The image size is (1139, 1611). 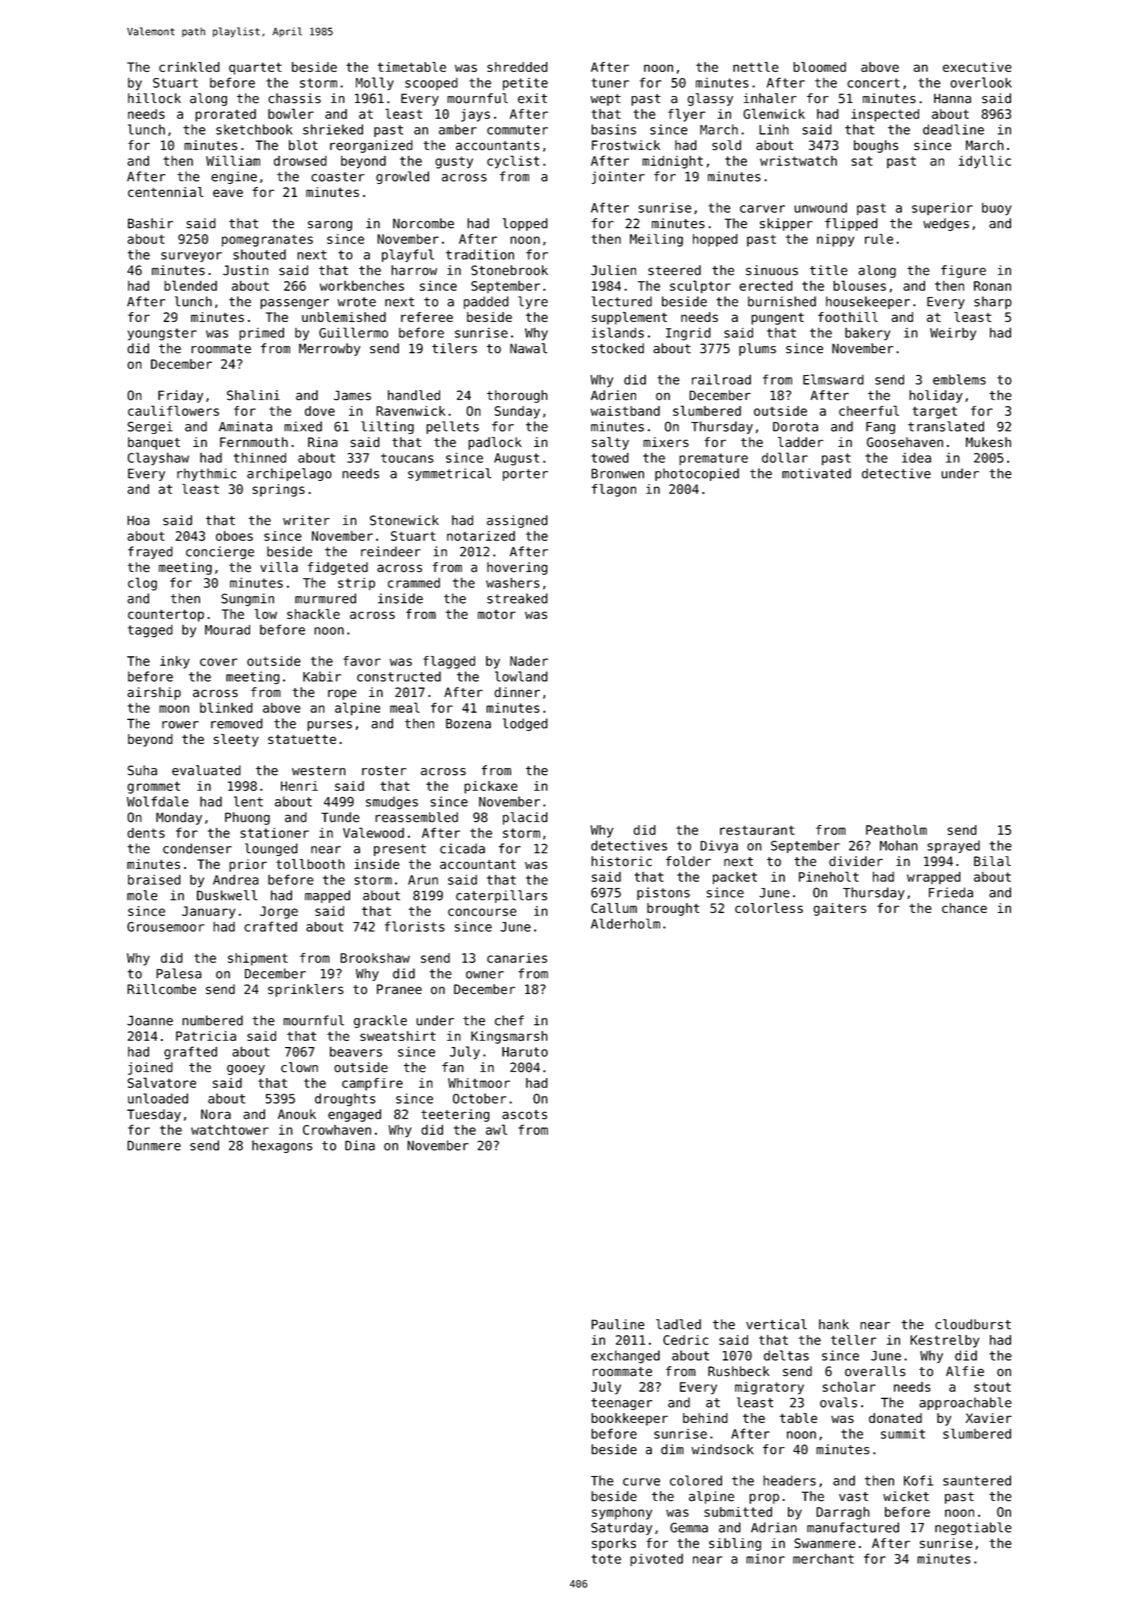 I want to click on minor, so click(x=765, y=1559).
